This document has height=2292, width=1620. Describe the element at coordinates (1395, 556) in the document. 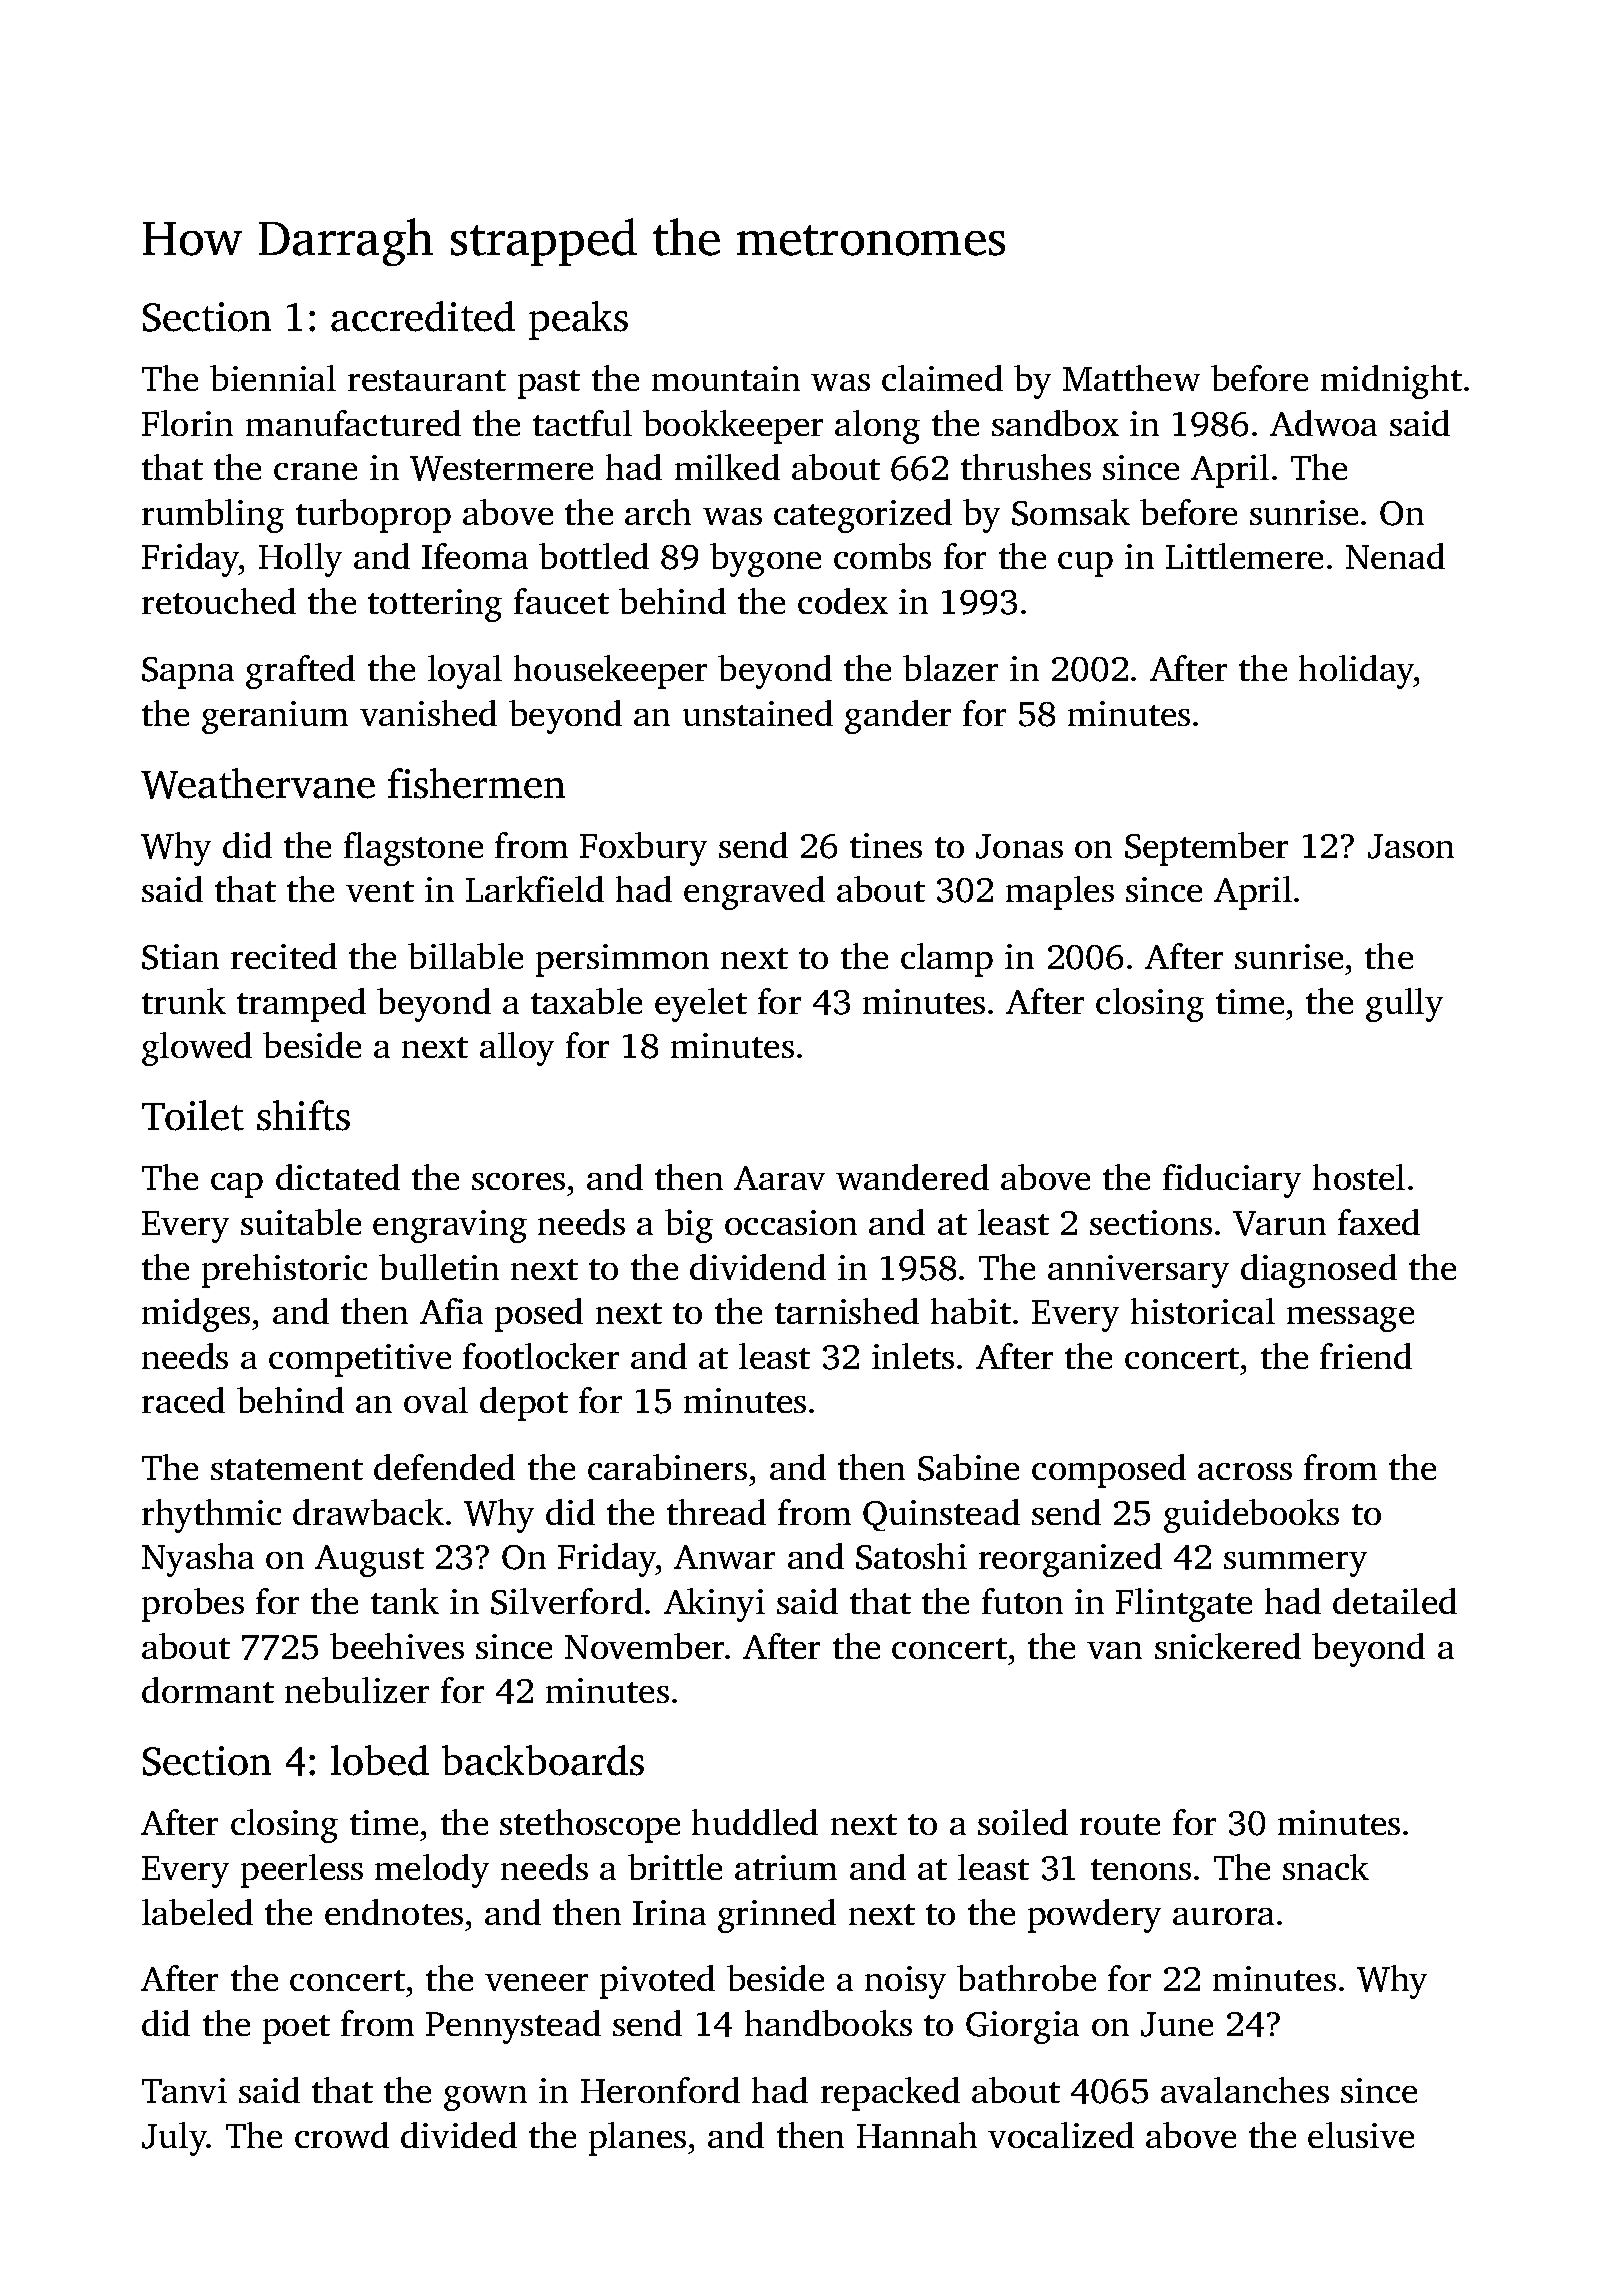

I see `Nenad` at that location.
